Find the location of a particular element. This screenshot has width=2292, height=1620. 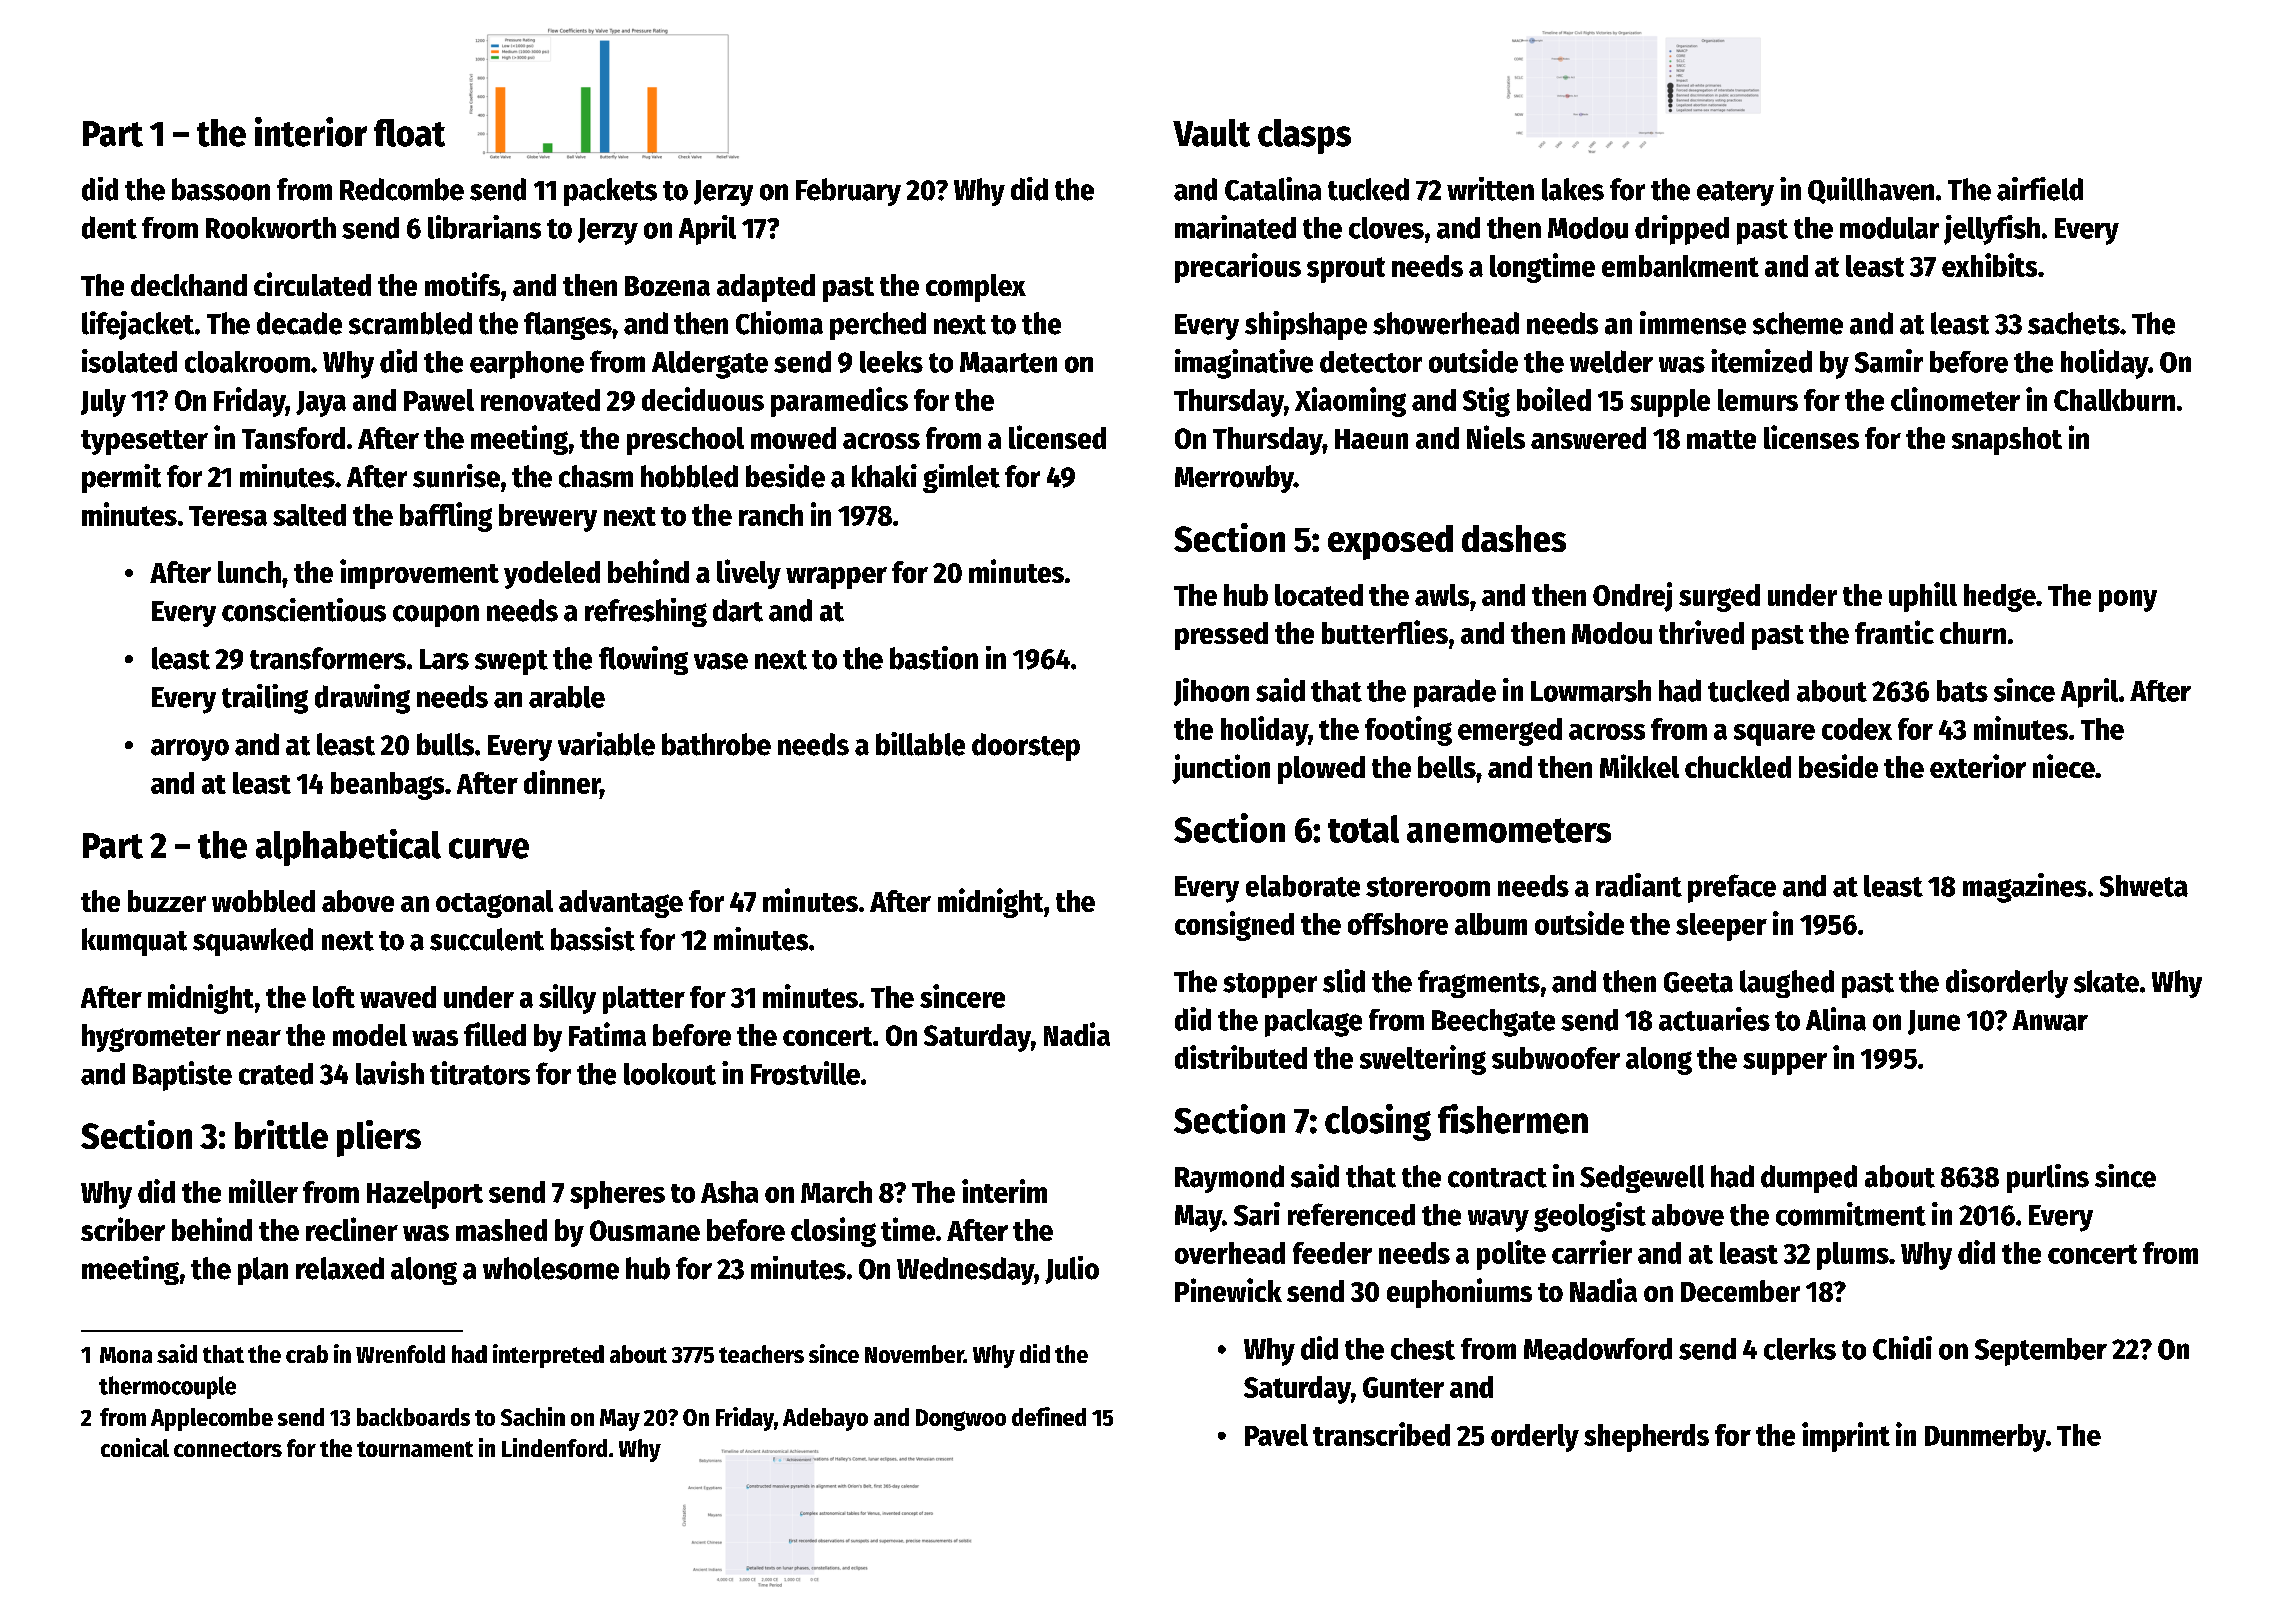

brittle is located at coordinates (281, 1134).
